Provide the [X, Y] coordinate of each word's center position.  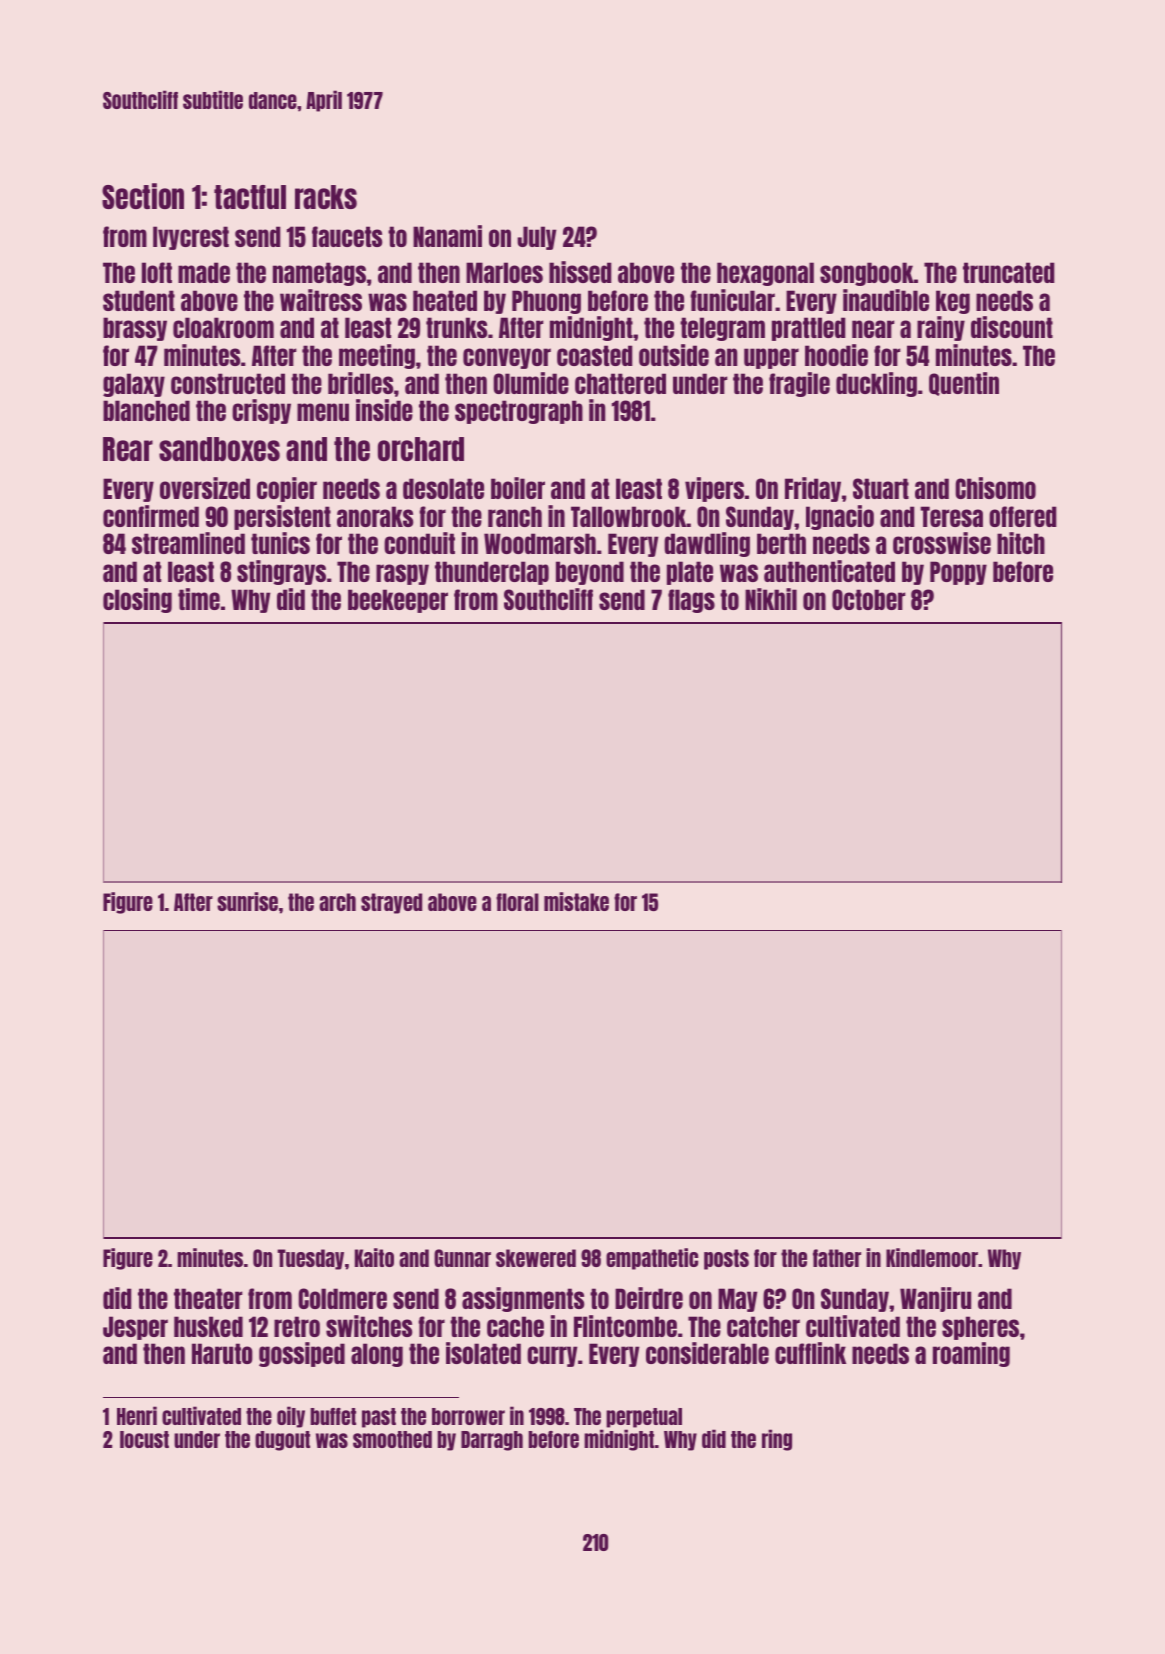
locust [144, 1439]
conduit [419, 543]
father [837, 1258]
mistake [576, 901]
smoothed [392, 1439]
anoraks [375, 516]
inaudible [886, 300]
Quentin [964, 384]
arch [337, 902]
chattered [620, 383]
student [139, 300]
